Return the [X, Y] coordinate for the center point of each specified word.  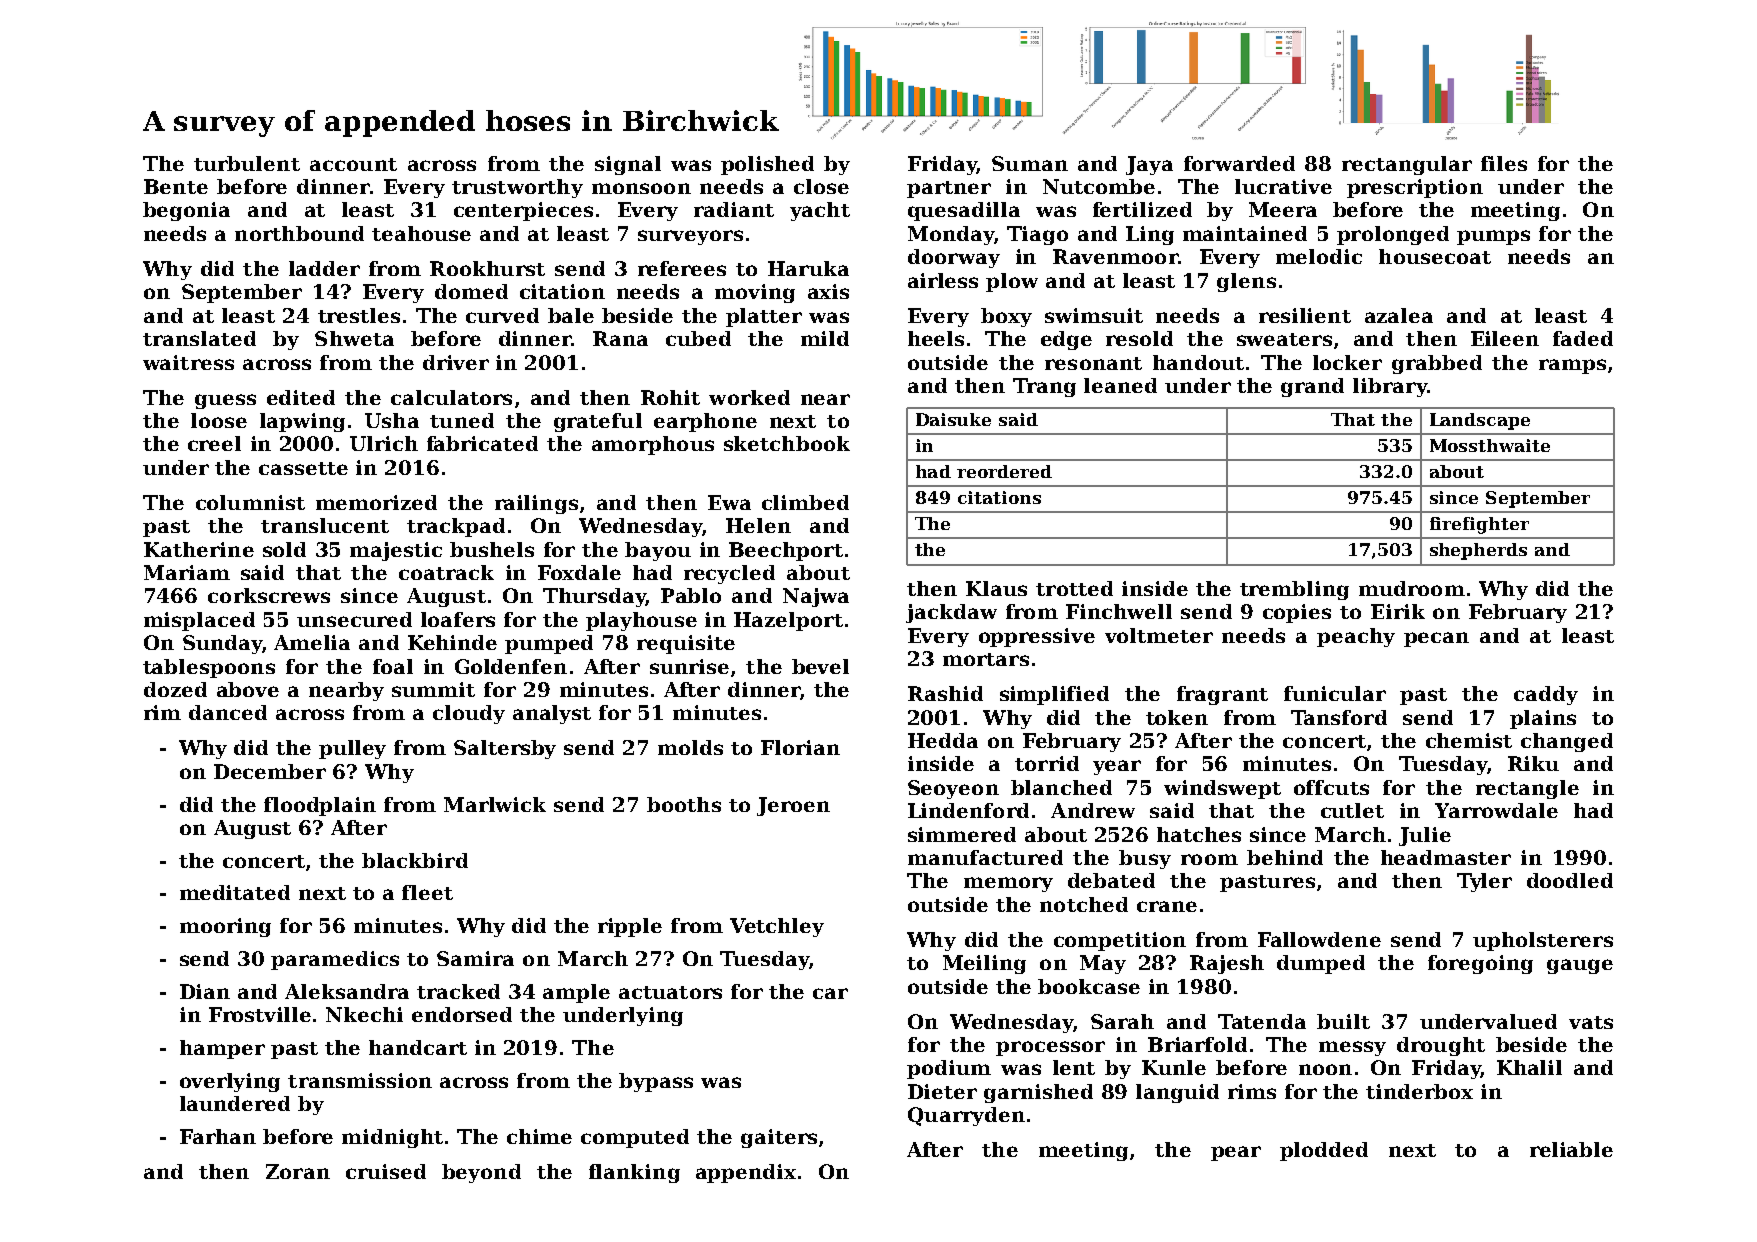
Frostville [260, 1014]
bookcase [1089, 986]
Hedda [943, 740]
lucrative [1283, 186]
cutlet [1352, 810]
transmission [360, 1080]
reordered [1004, 471]
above [248, 689]
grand [1312, 387]
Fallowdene [1319, 939]
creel [214, 443]
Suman [1030, 163]
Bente [176, 186]
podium [949, 1069]
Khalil [1529, 1067]
